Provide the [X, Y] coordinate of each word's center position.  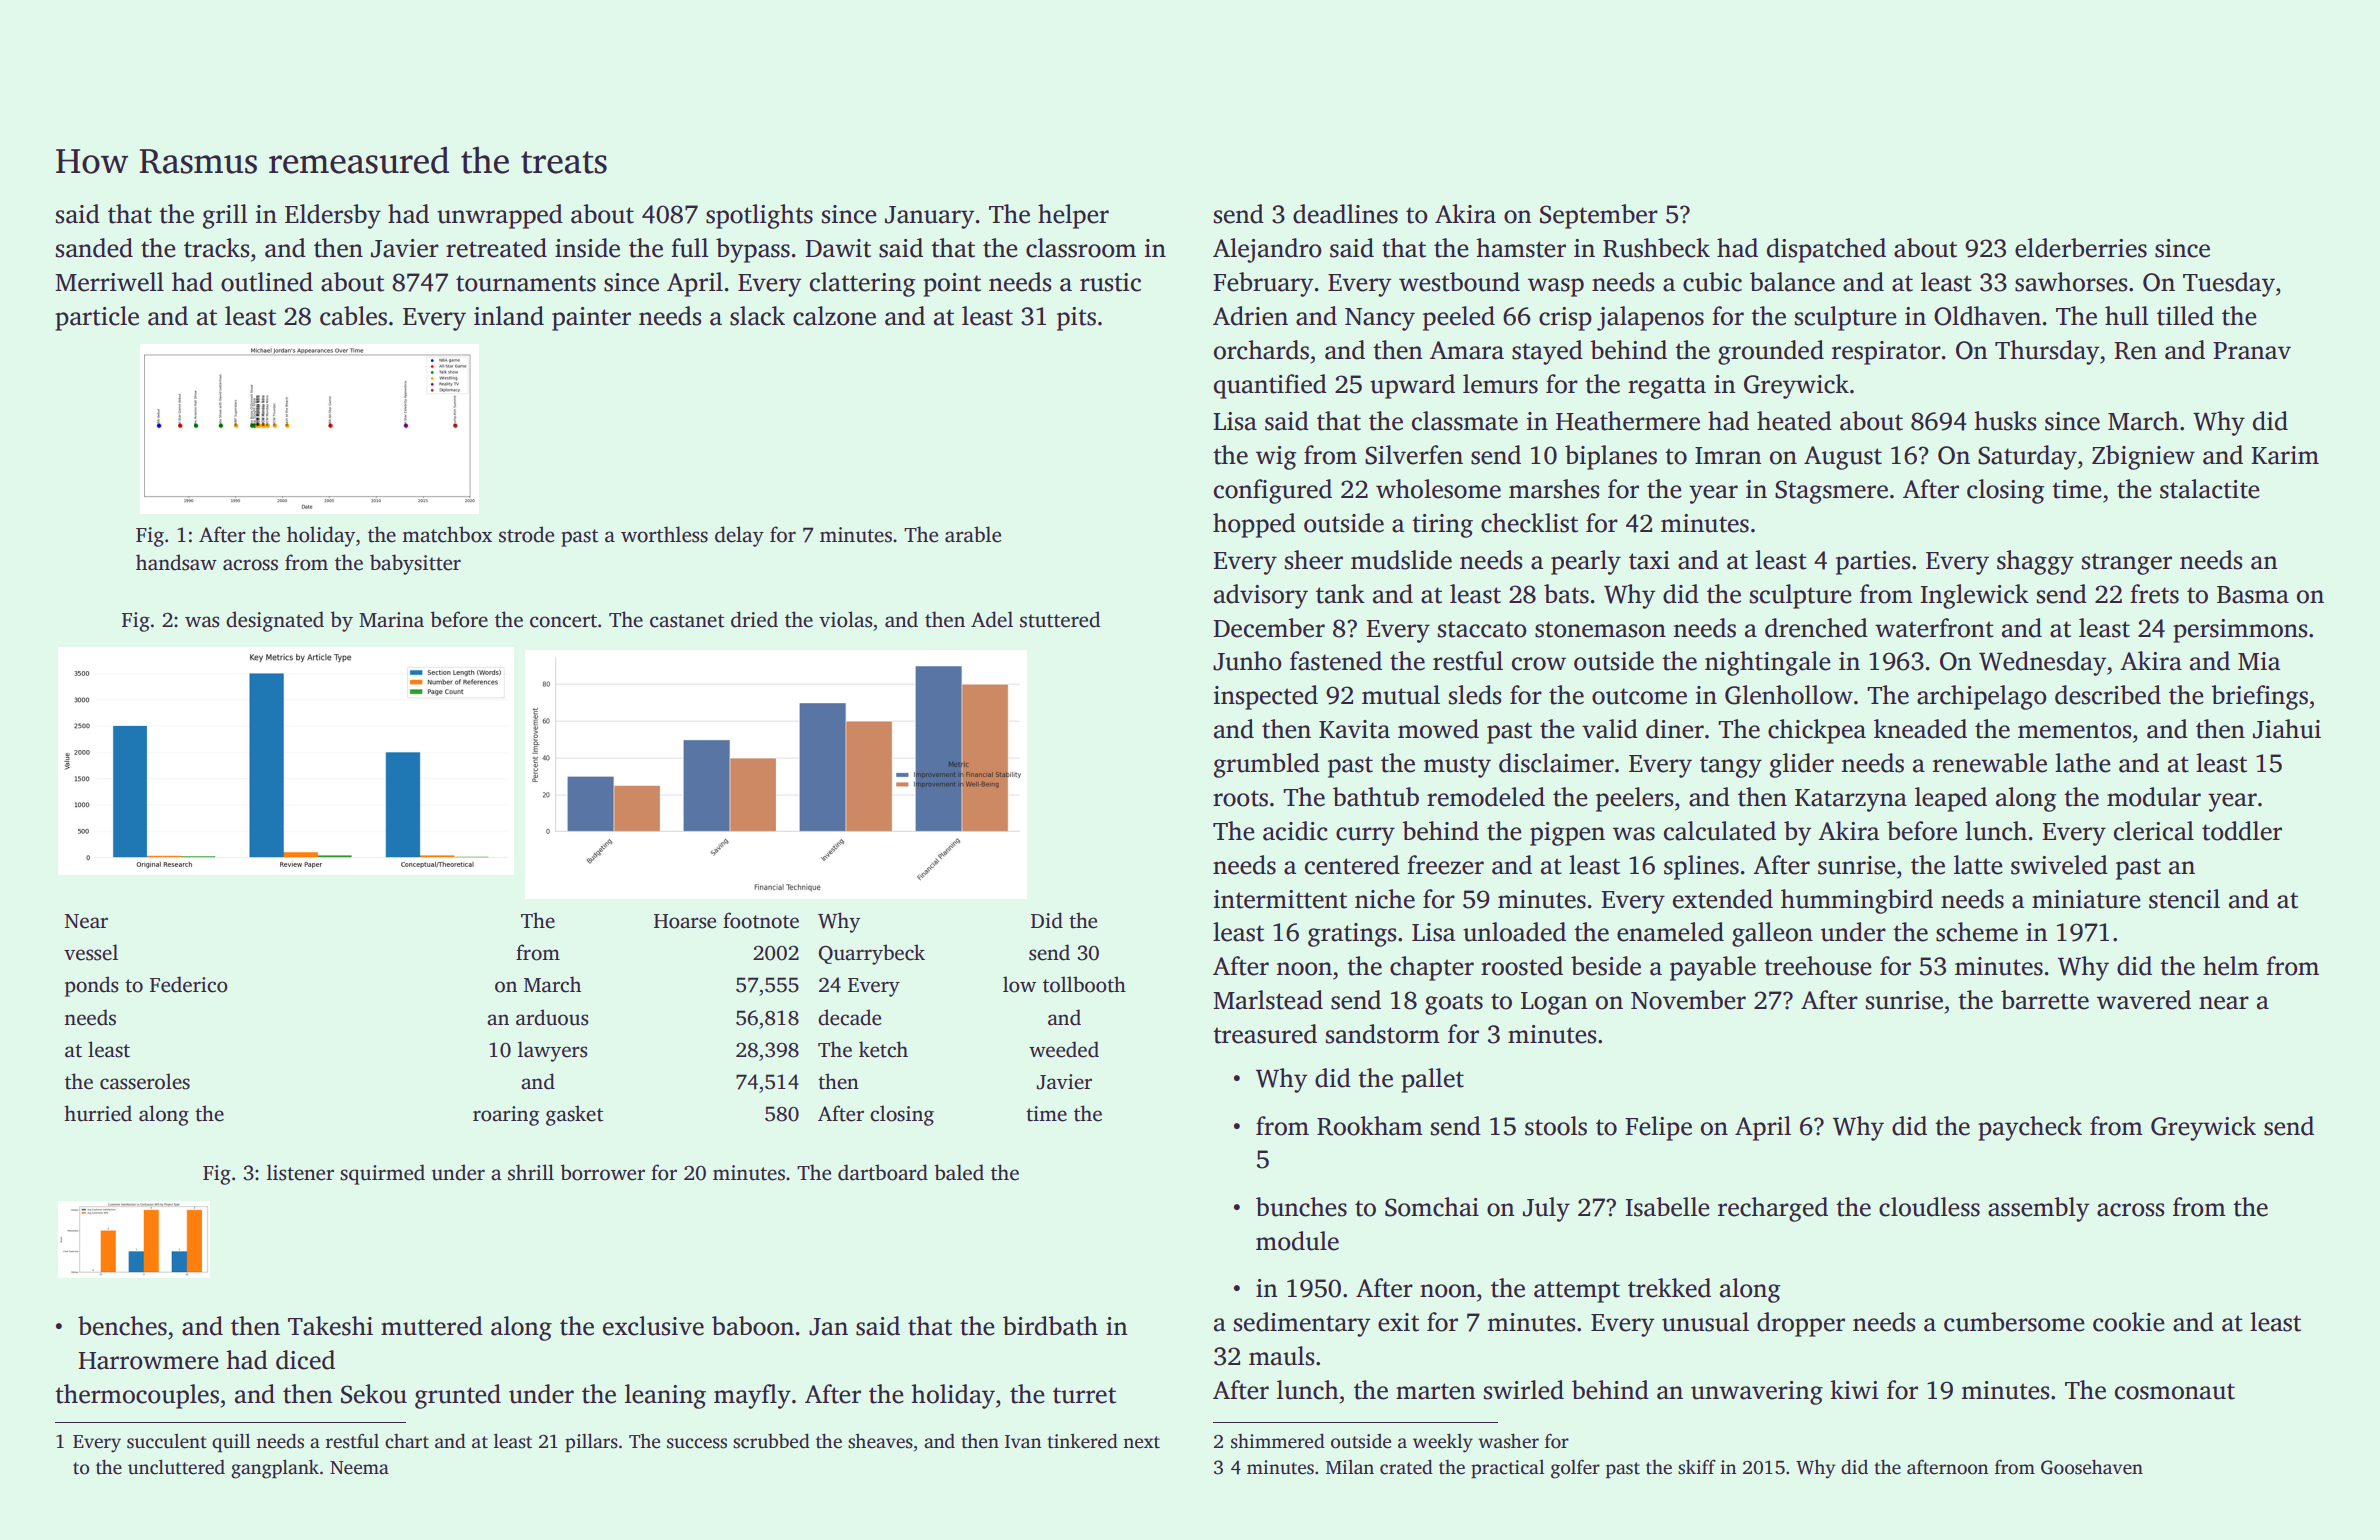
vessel [91, 952]
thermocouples [137, 1396]
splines [1701, 867]
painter [591, 319]
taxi [1649, 560]
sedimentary [1302, 1324]
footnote [761, 920]
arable [973, 534]
